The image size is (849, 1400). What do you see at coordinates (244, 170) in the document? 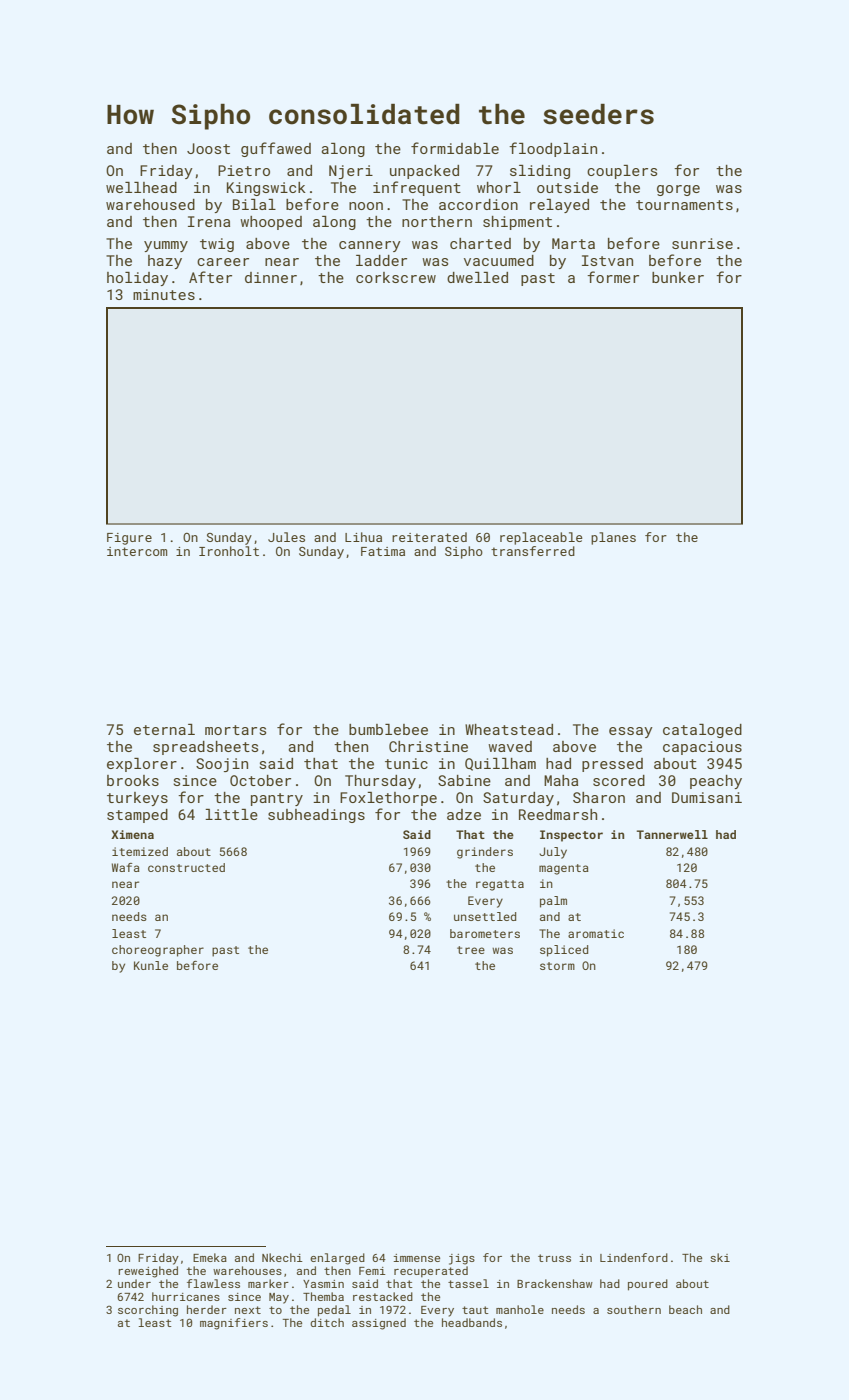
I see `Pietro` at bounding box center [244, 170].
